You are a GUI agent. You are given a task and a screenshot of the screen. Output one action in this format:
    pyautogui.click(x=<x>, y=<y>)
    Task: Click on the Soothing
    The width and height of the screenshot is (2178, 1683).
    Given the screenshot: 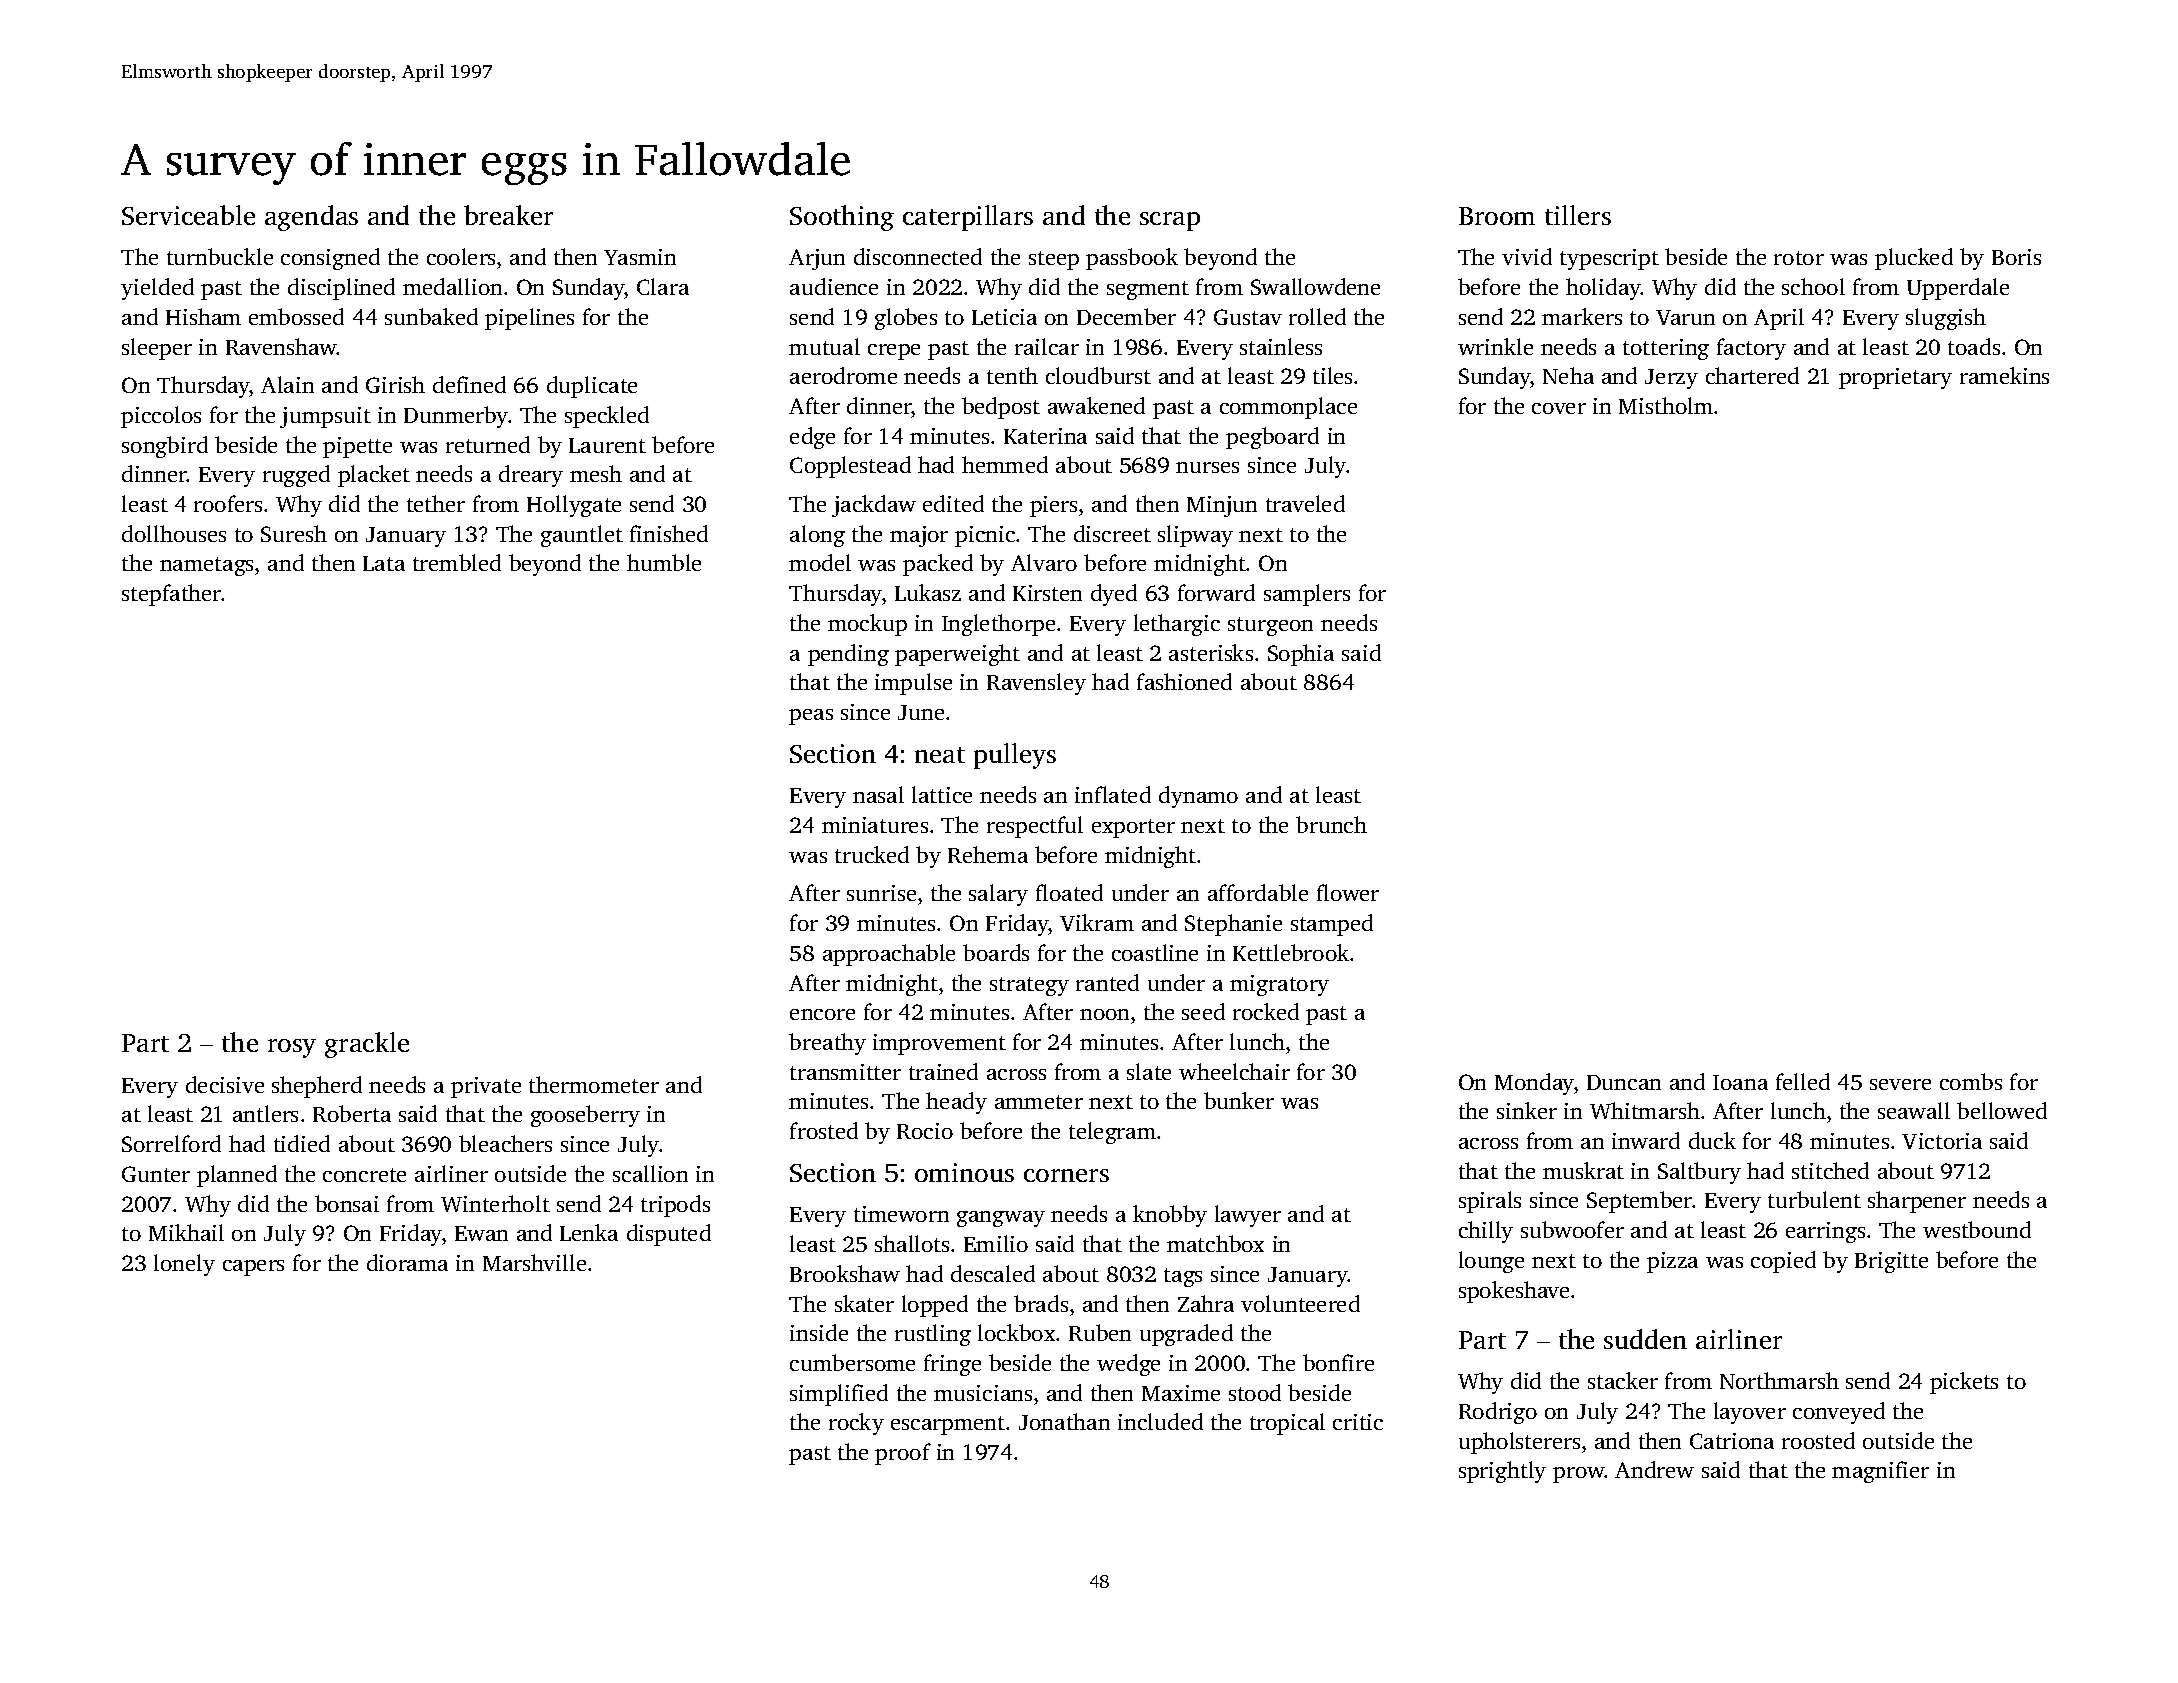 What is the action you would take?
    pyautogui.click(x=842, y=218)
